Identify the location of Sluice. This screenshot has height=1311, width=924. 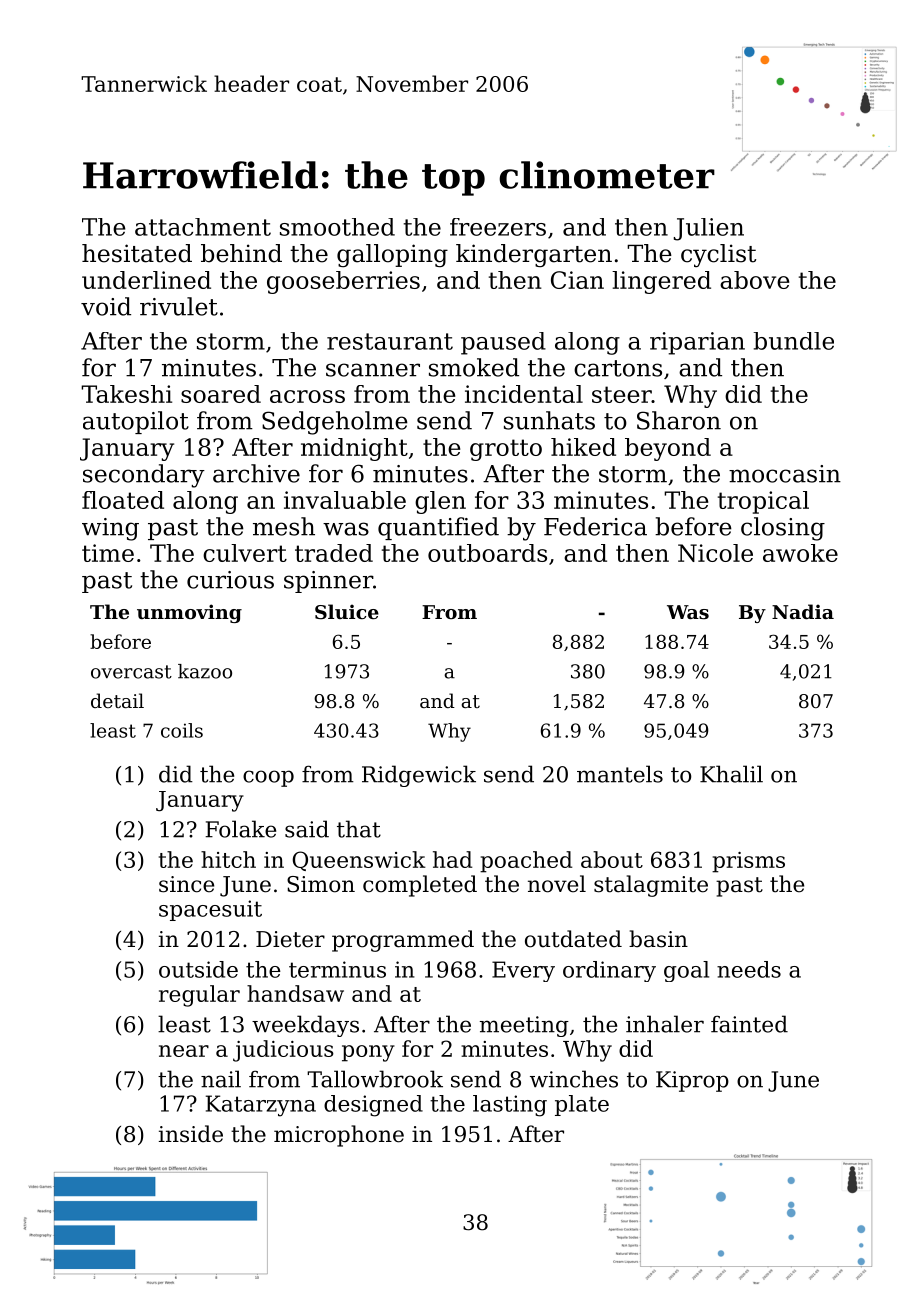
(347, 611).
